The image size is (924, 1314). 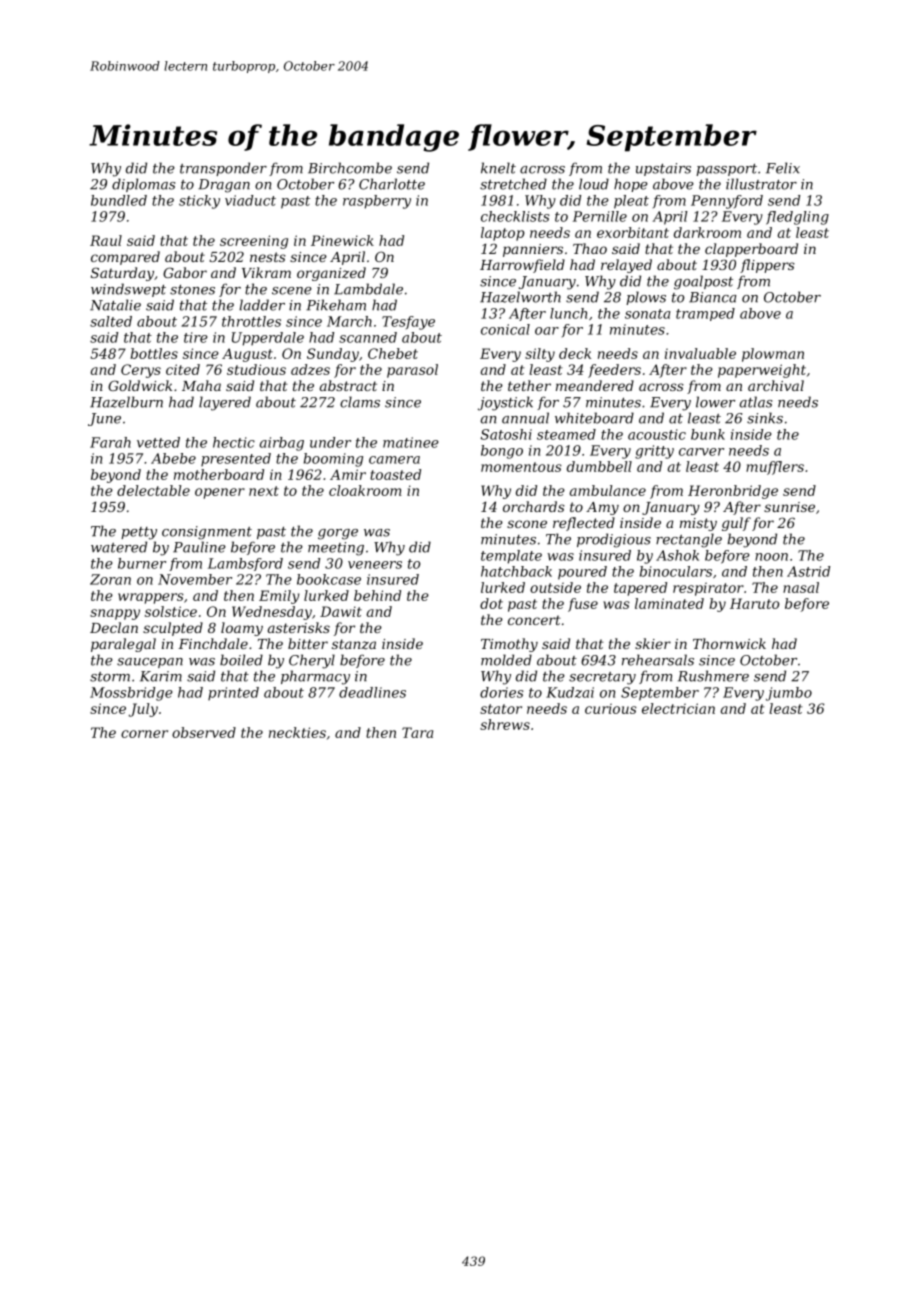 I want to click on November, so click(x=195, y=579).
